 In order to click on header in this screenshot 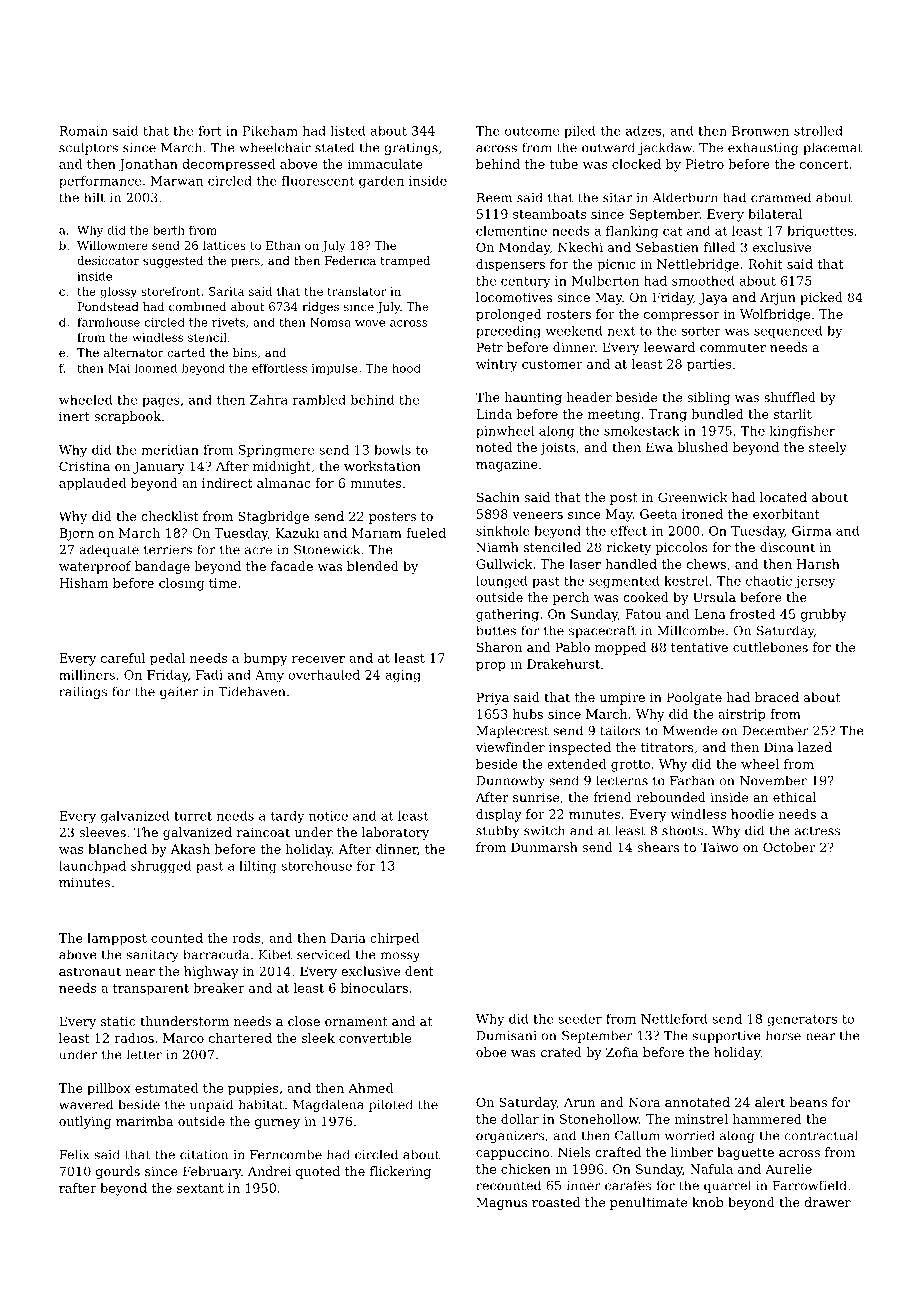, I will do `click(589, 397)`.
